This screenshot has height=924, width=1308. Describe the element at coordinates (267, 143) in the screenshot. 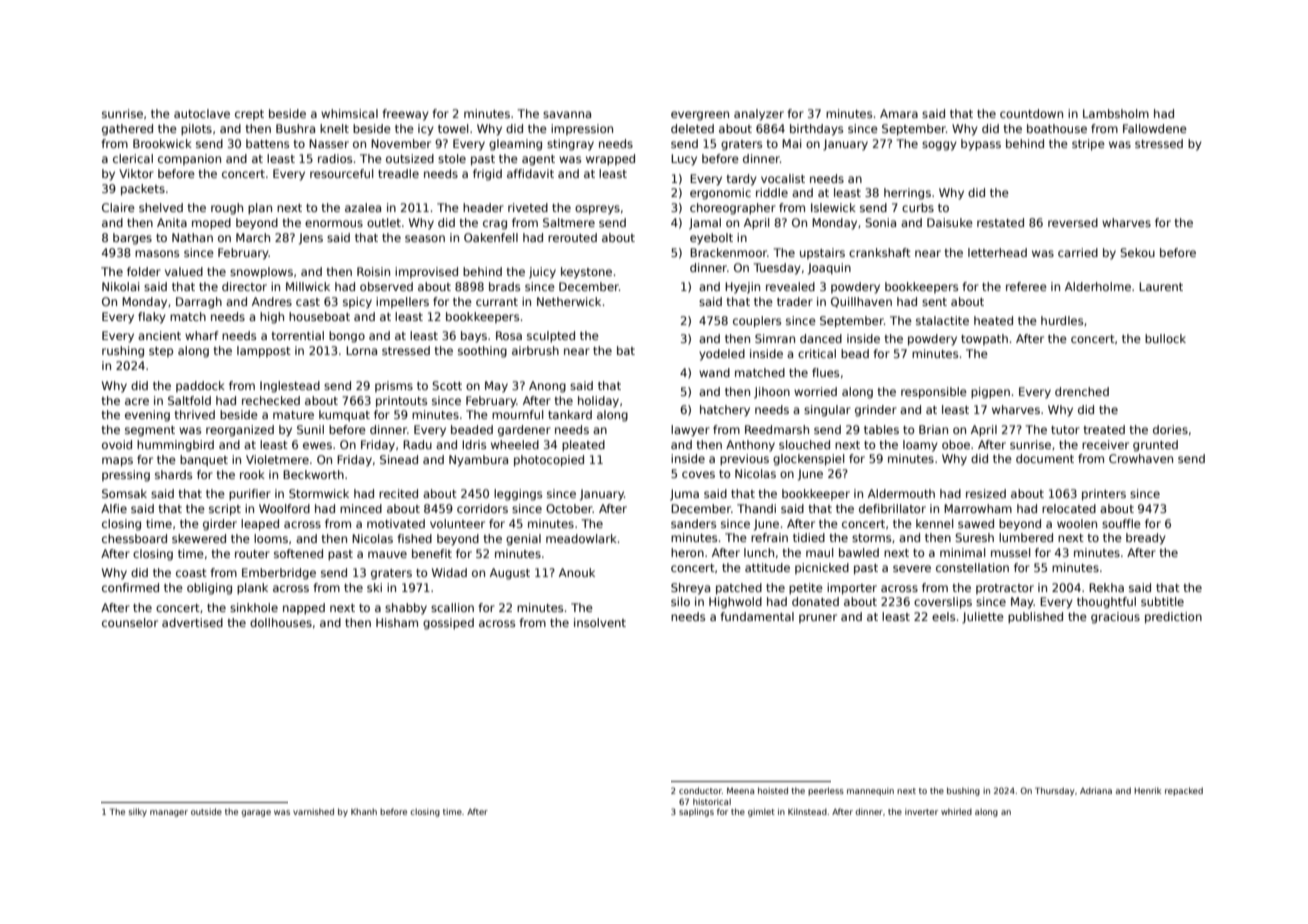

I see `battens` at that location.
